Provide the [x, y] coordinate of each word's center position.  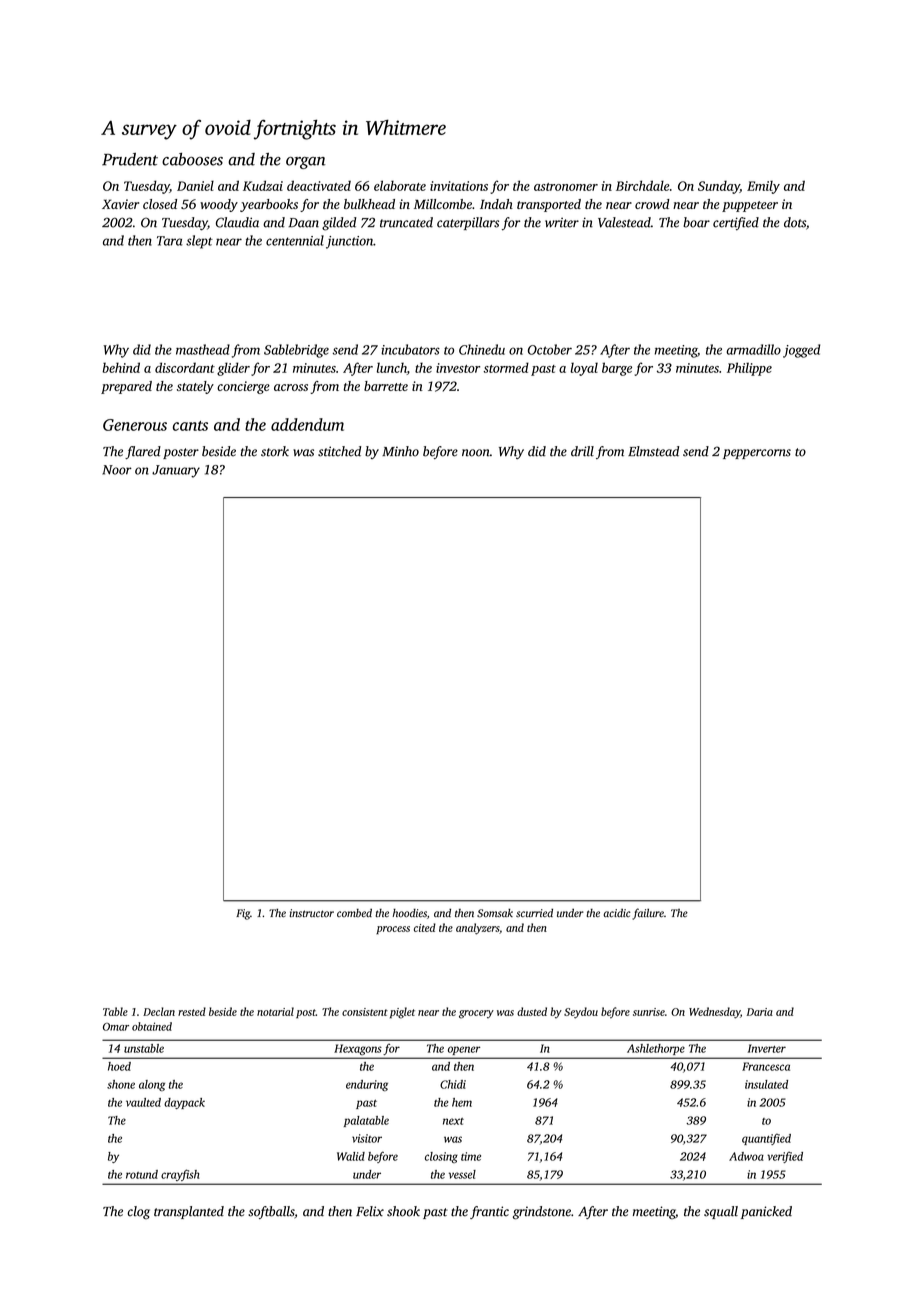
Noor [117, 470]
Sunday [719, 187]
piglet [402, 1013]
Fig [243, 914]
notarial [275, 1011]
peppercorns [757, 454]
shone [121, 1084]
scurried [534, 913]
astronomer [566, 187]
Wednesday [714, 1013]
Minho [400, 451]
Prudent [130, 159]
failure [648, 914]
